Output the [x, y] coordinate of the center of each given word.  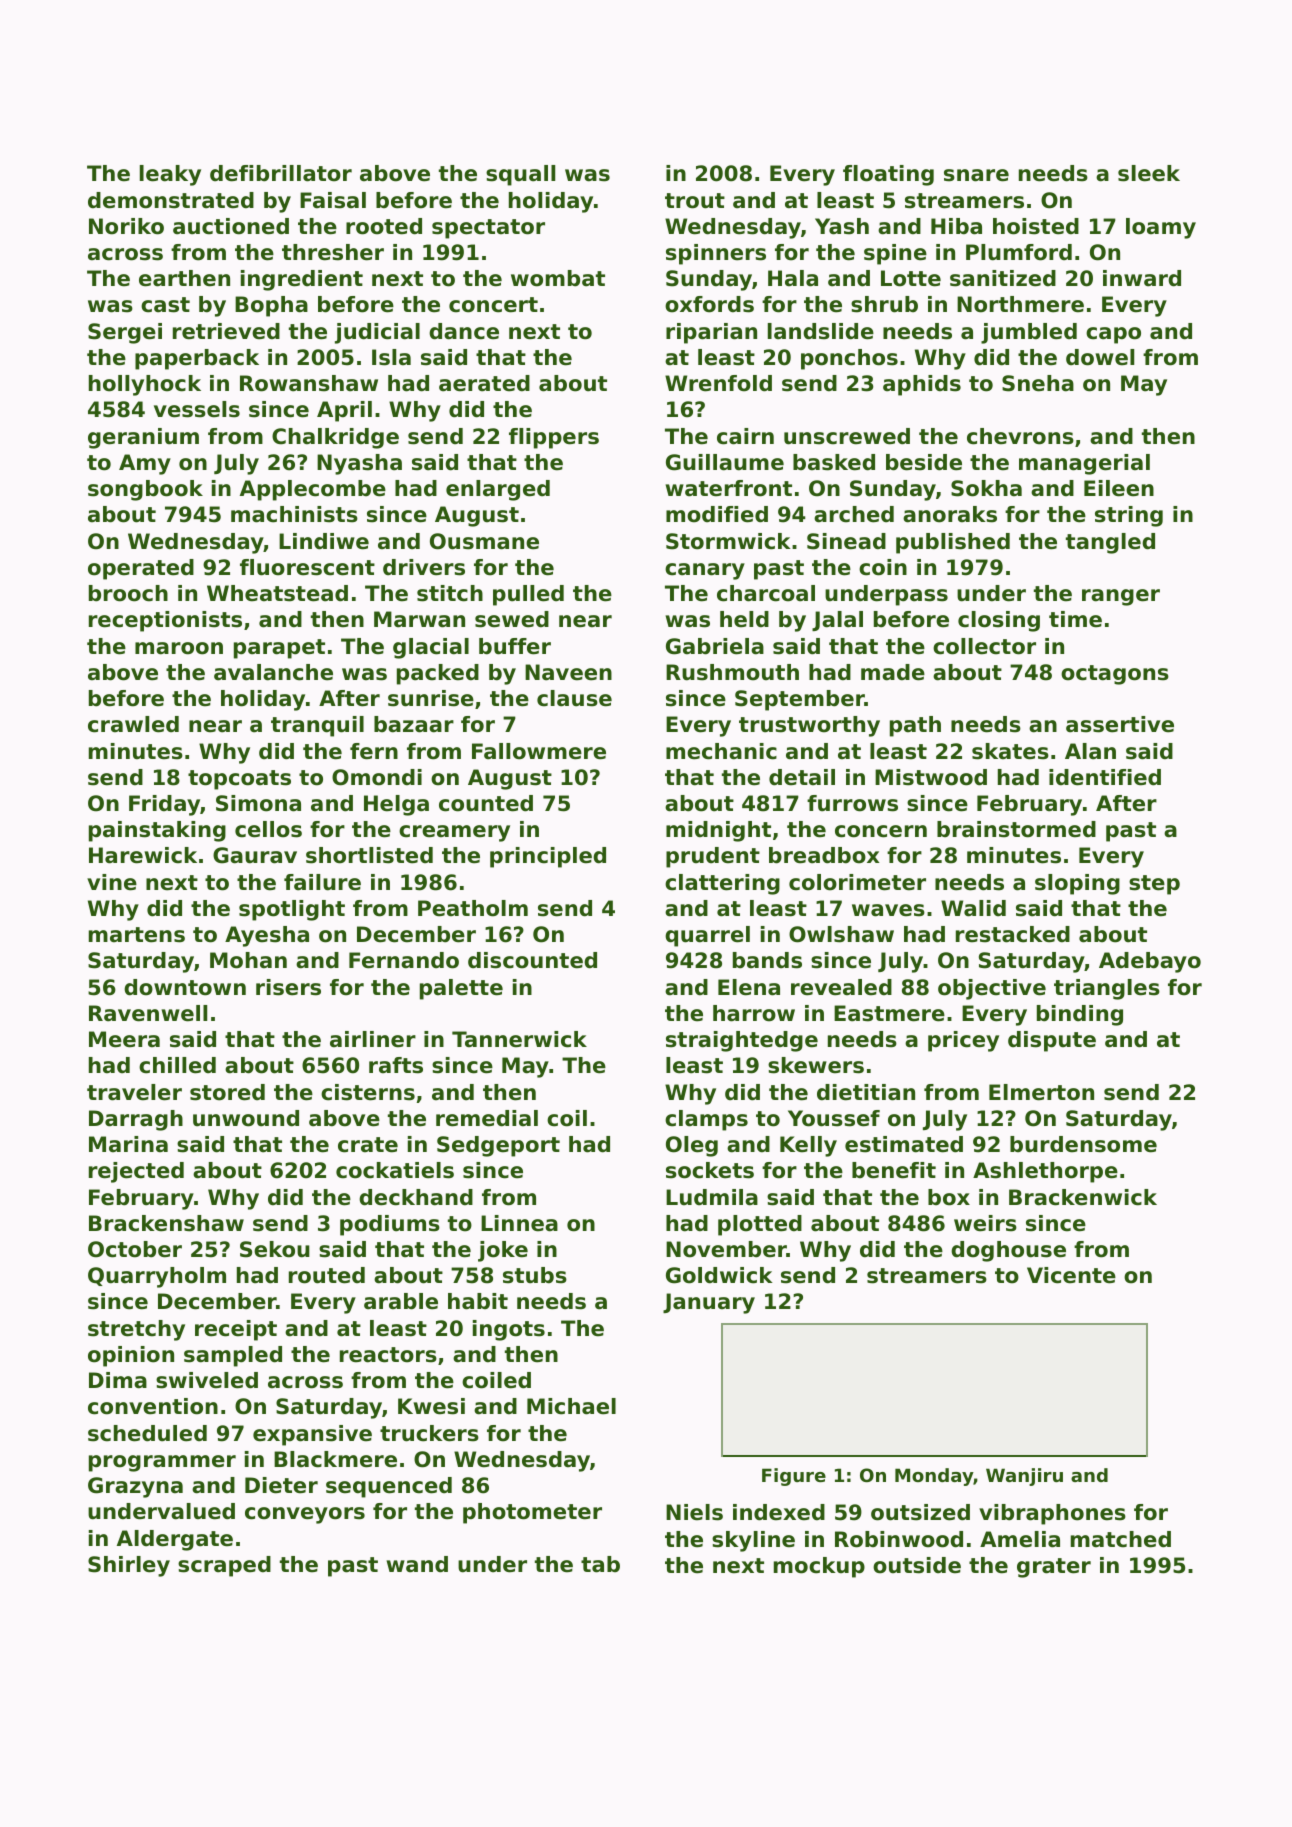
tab [600, 1564]
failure [322, 882]
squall [520, 175]
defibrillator [281, 173]
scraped [224, 1566]
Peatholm [473, 908]
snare [976, 175]
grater [1054, 1568]
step [1154, 885]
